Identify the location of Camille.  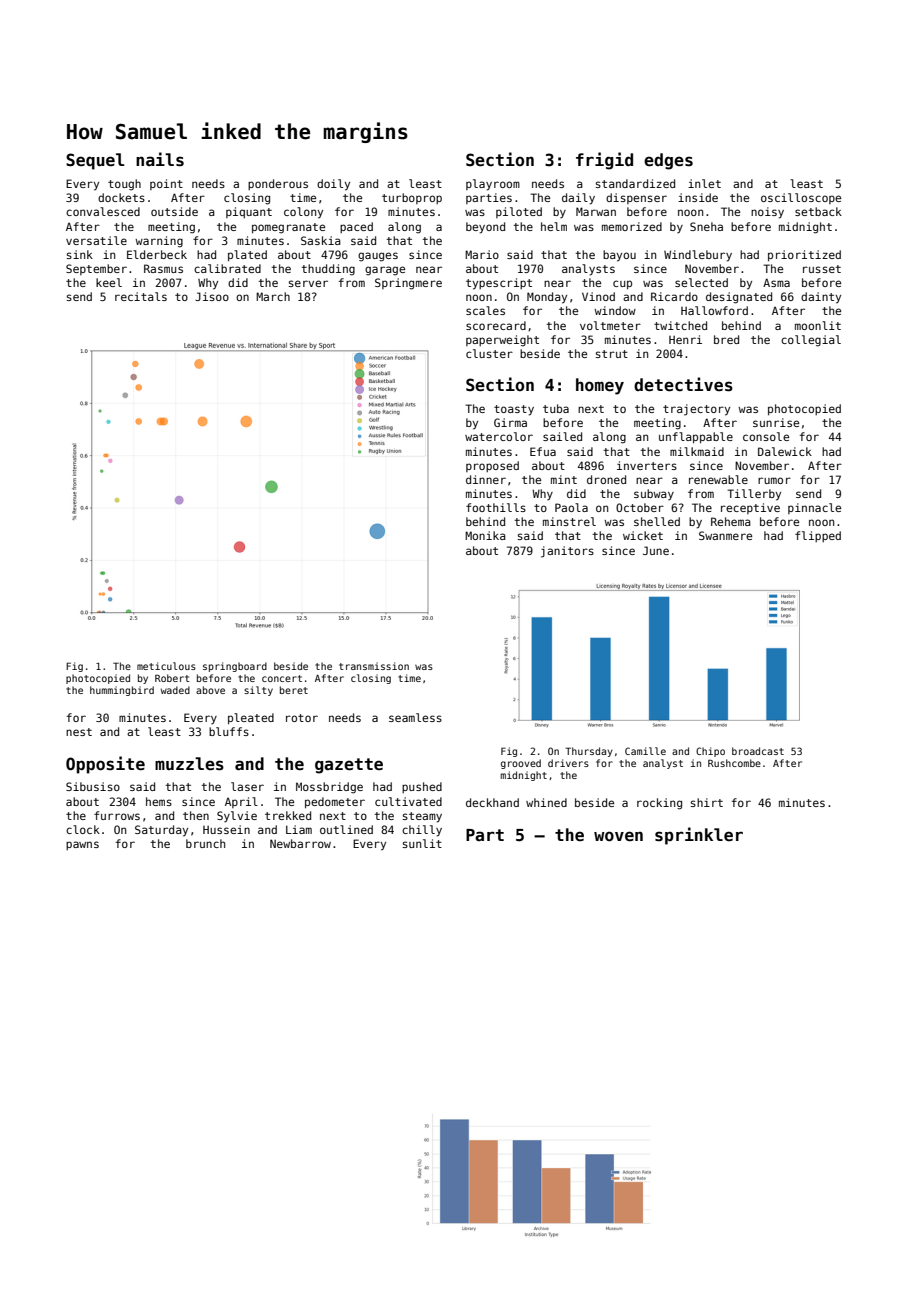
(645, 751).
